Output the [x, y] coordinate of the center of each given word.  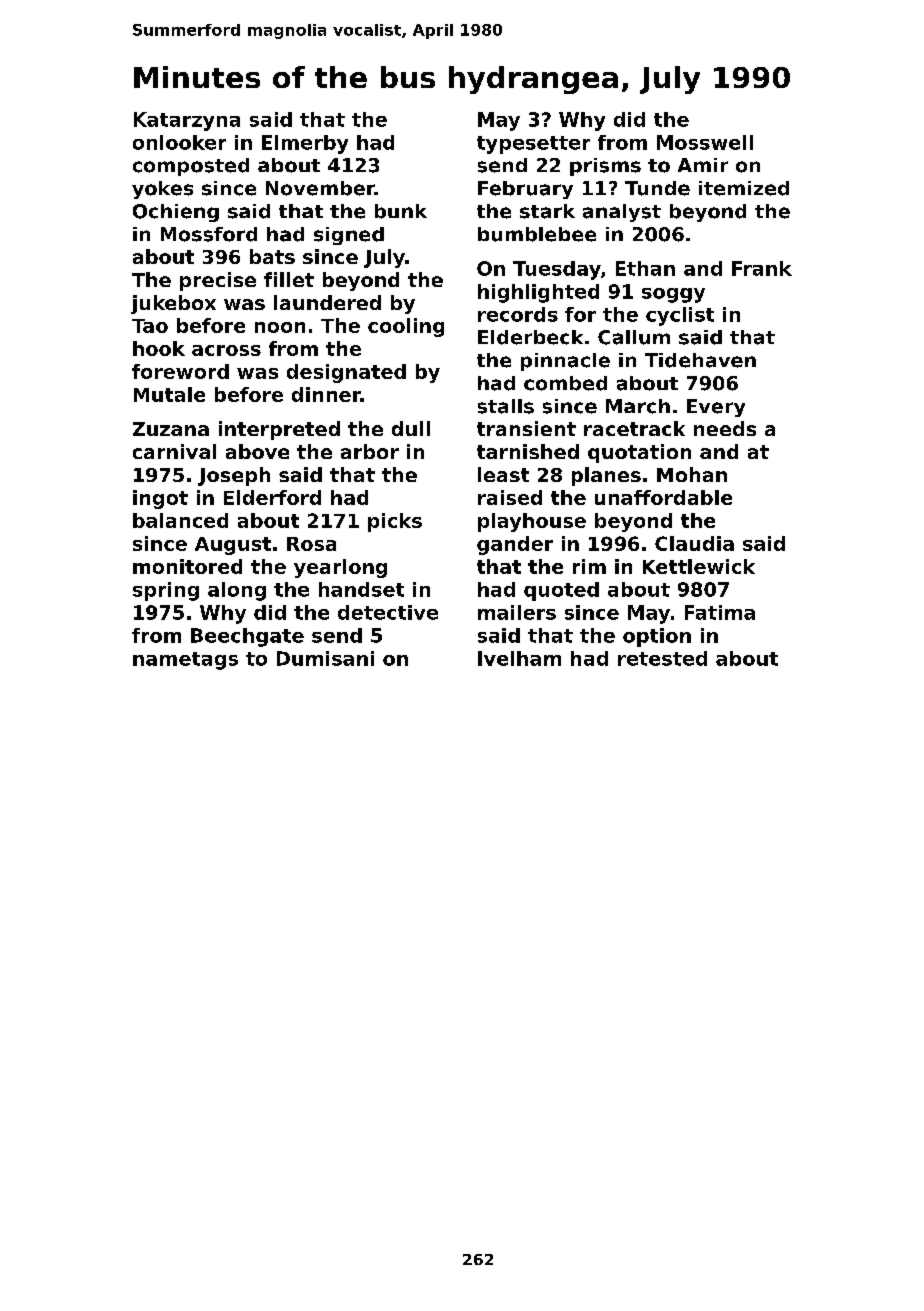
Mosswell [705, 142]
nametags [185, 661]
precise [218, 281]
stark [547, 211]
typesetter [533, 145]
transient [526, 428]
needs [725, 428]
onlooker [179, 142]
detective [388, 612]
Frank [762, 268]
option [657, 637]
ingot [160, 499]
